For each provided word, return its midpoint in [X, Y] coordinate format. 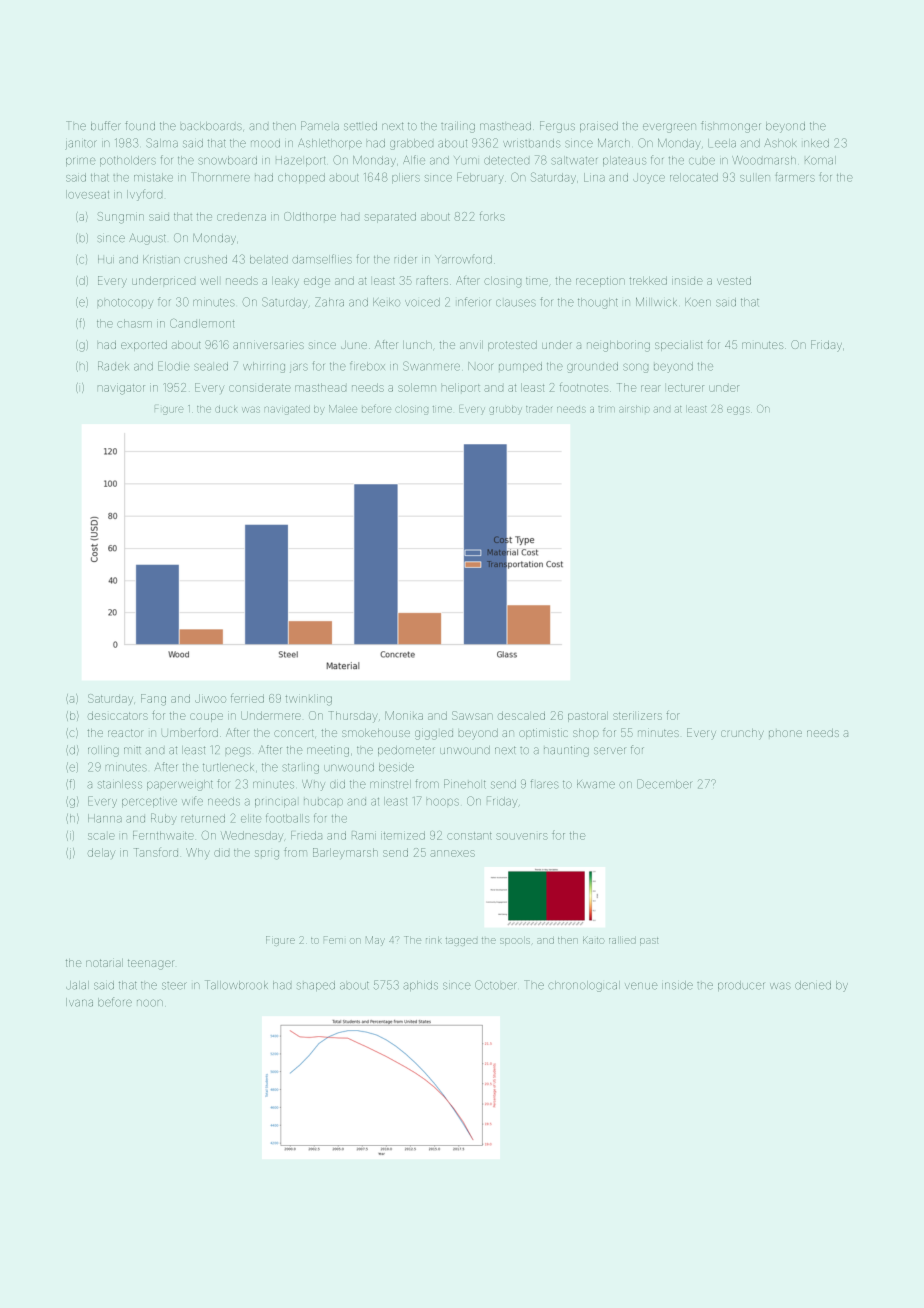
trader [539, 409]
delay [101, 853]
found [140, 125]
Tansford [156, 852]
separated [390, 217]
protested [512, 346]
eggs [738, 411]
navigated [287, 410]
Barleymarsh [345, 853]
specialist [678, 346]
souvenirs [521, 836]
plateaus [624, 161]
